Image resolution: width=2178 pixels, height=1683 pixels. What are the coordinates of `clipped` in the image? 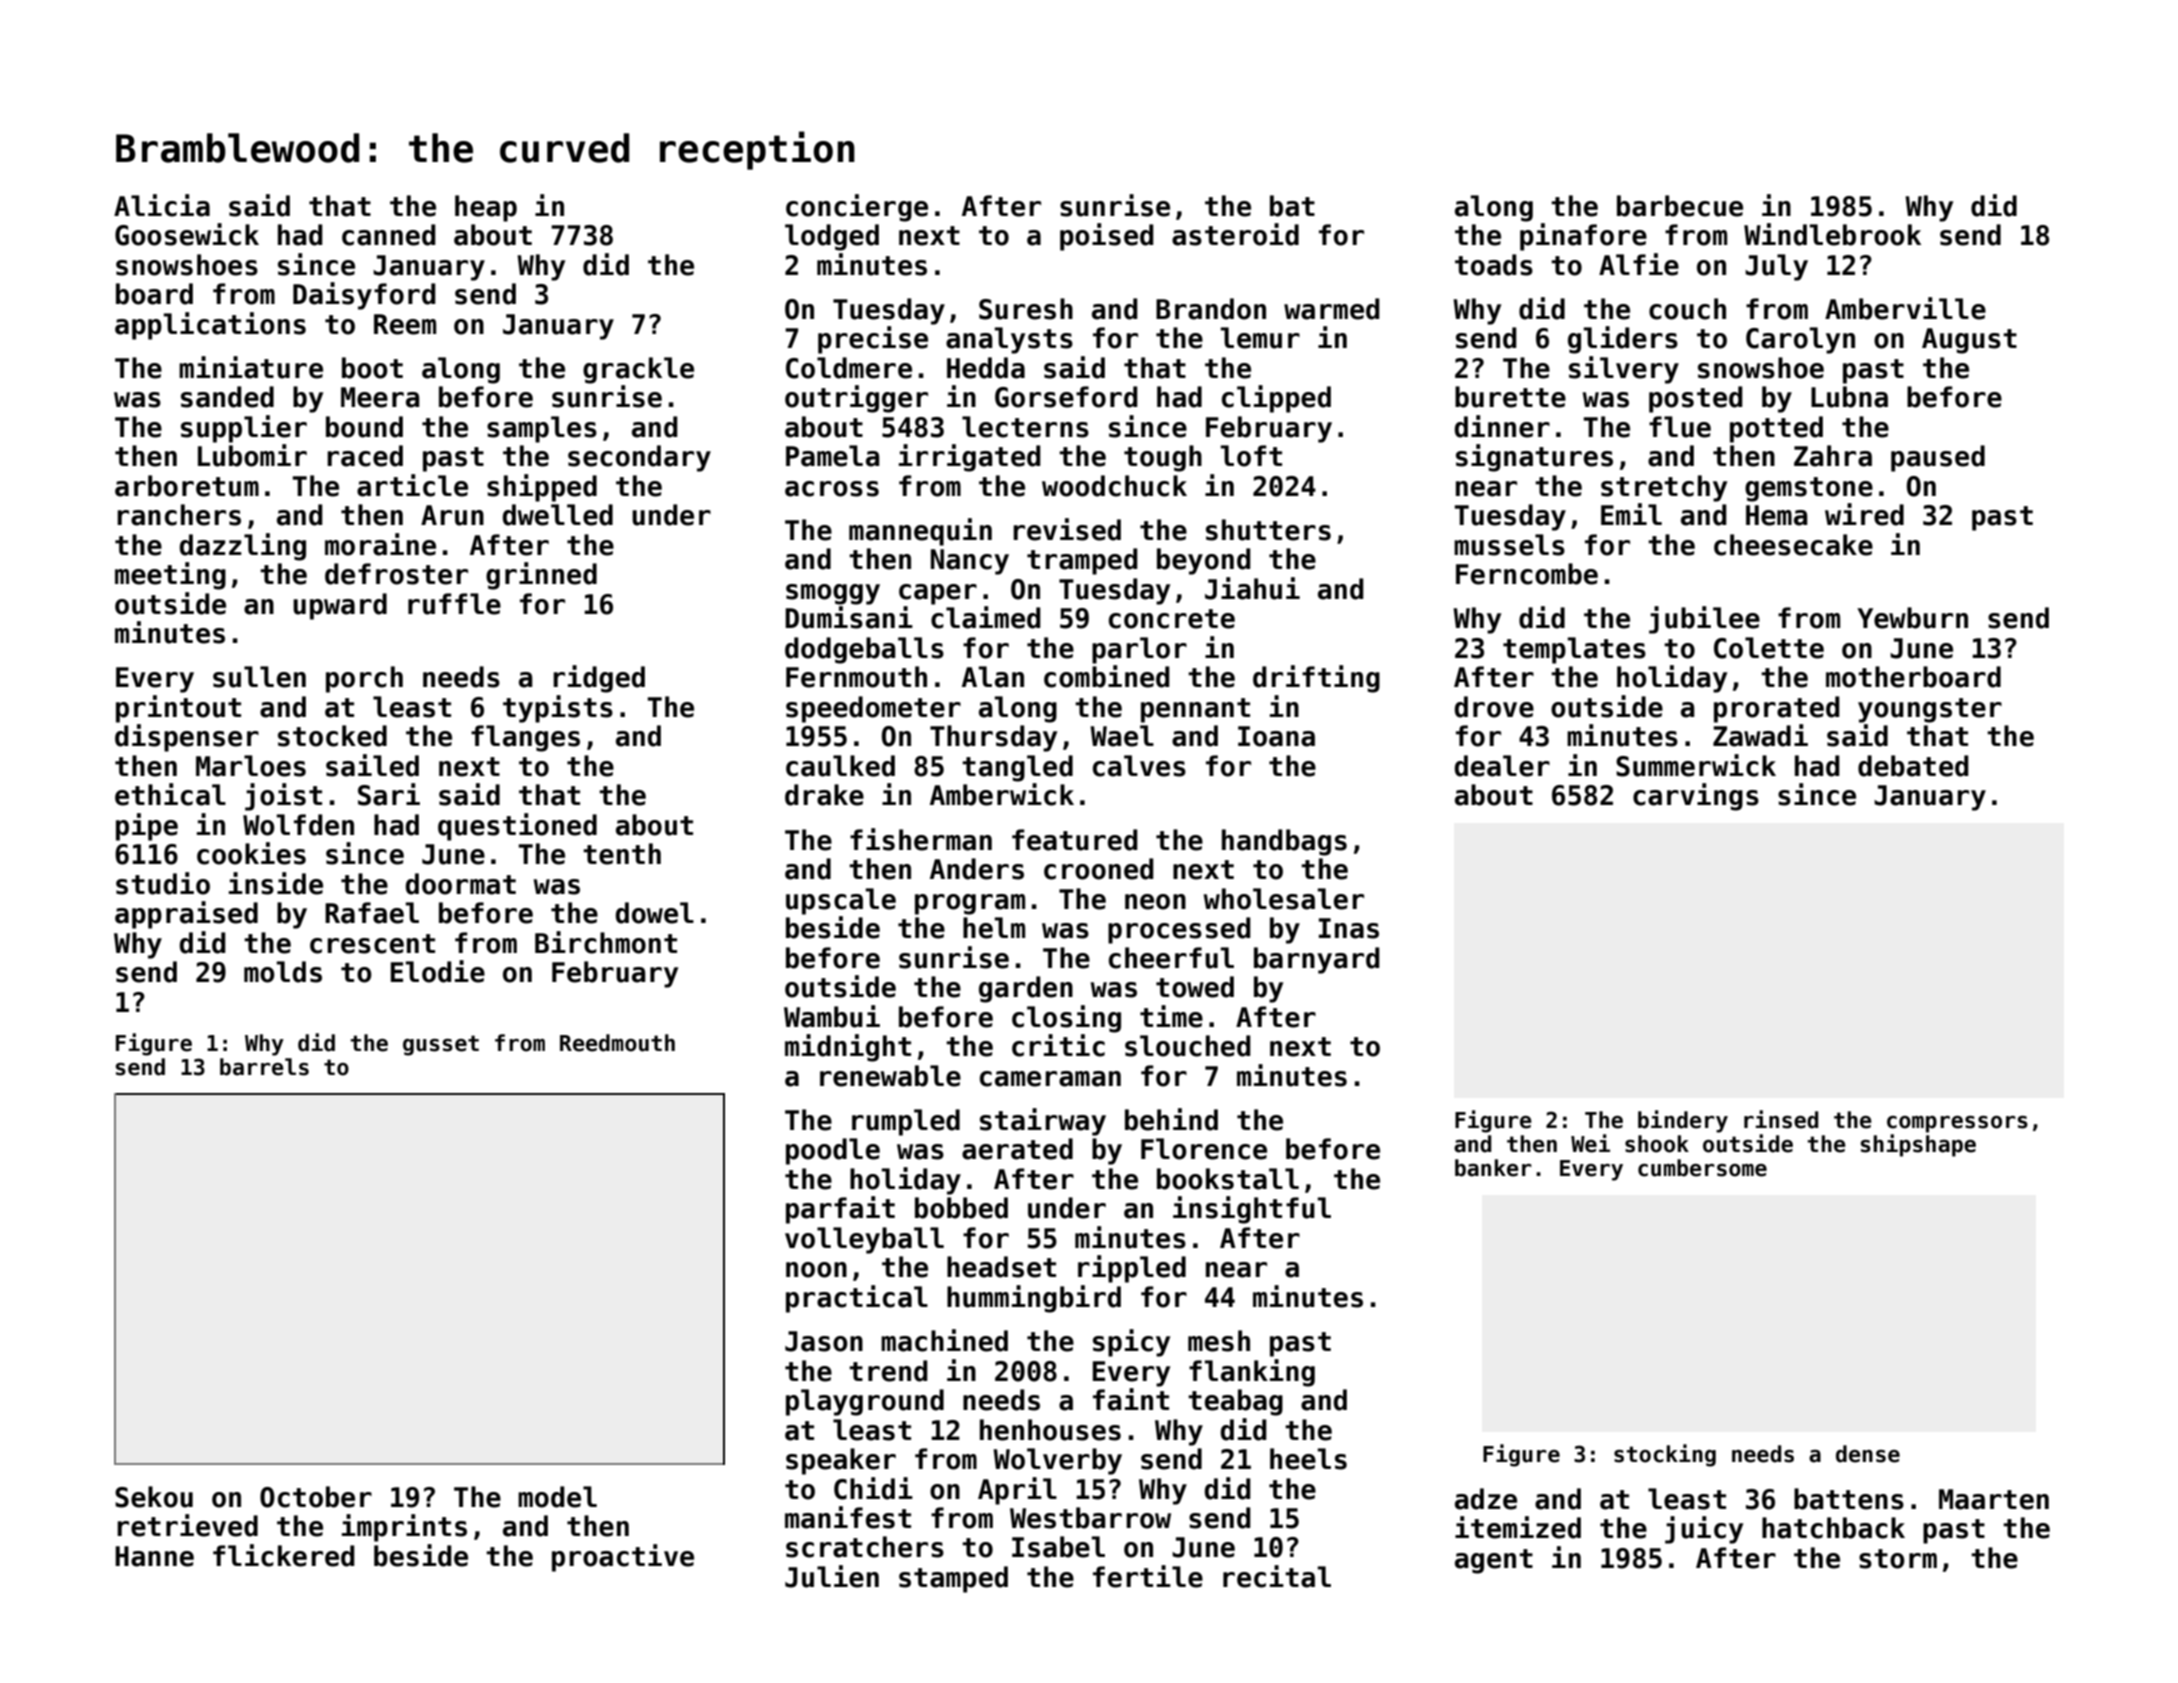 It's located at (1276, 399).
